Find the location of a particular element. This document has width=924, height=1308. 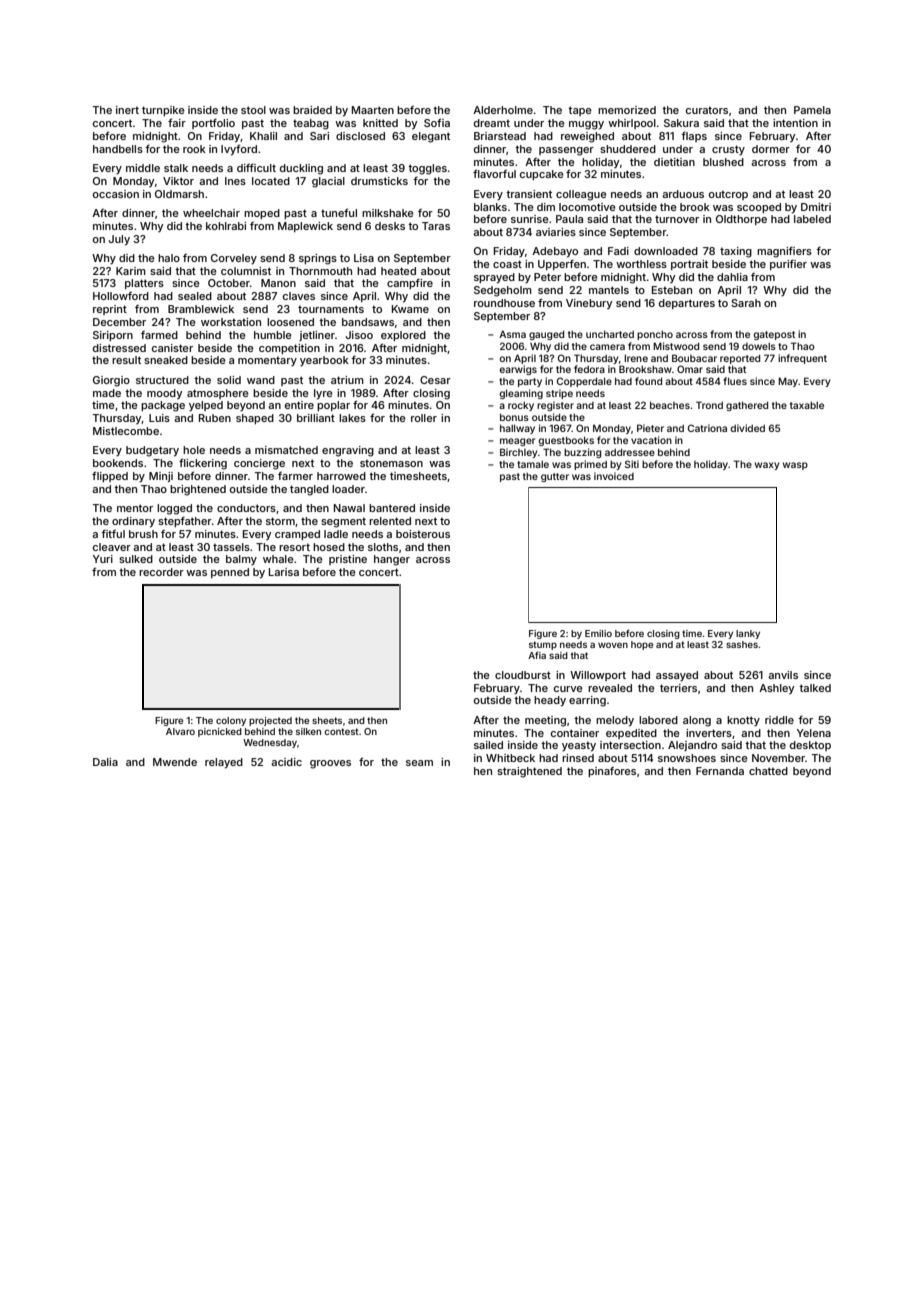

sulked is located at coordinates (136, 559).
